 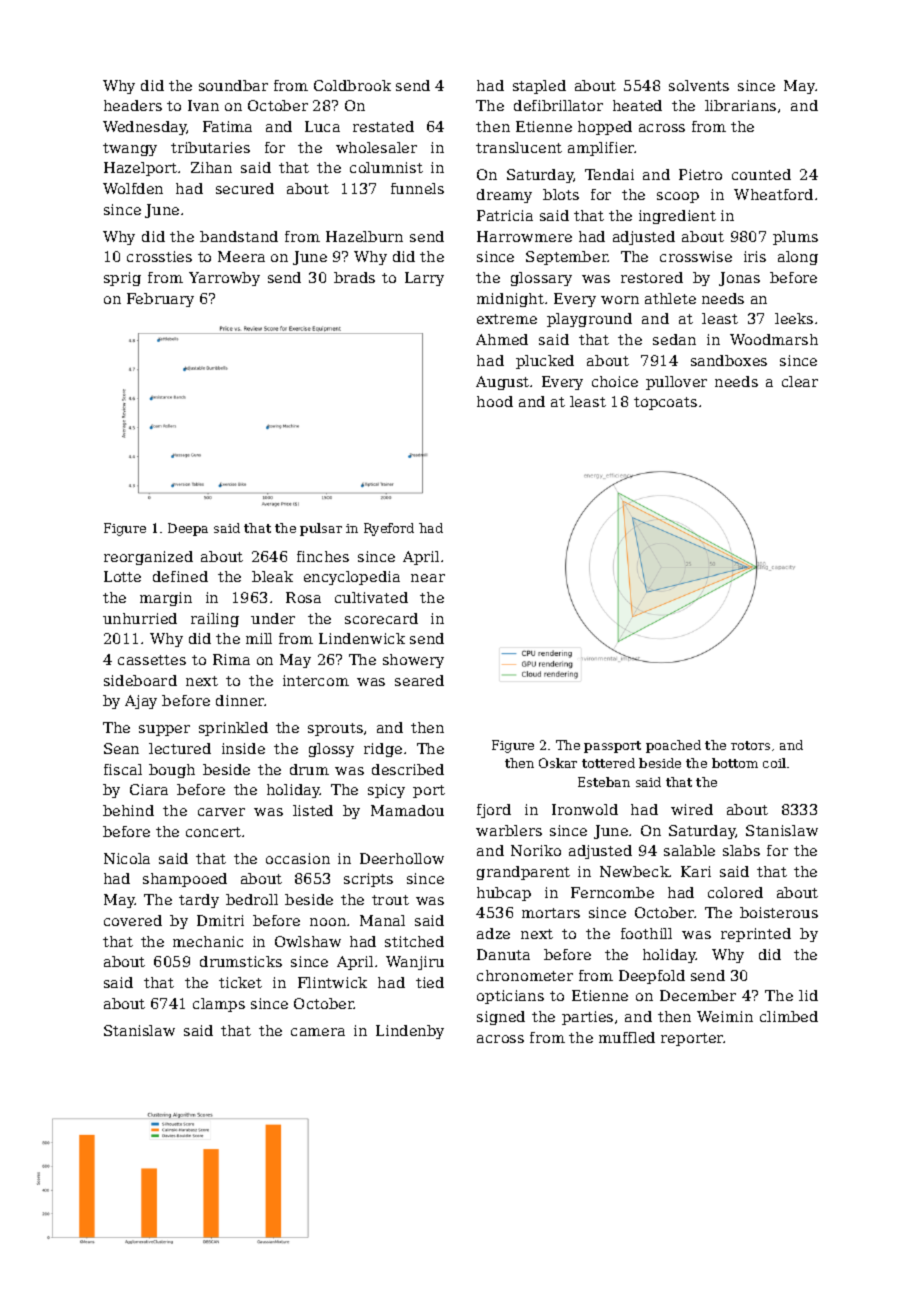 I want to click on solvents, so click(x=699, y=85).
